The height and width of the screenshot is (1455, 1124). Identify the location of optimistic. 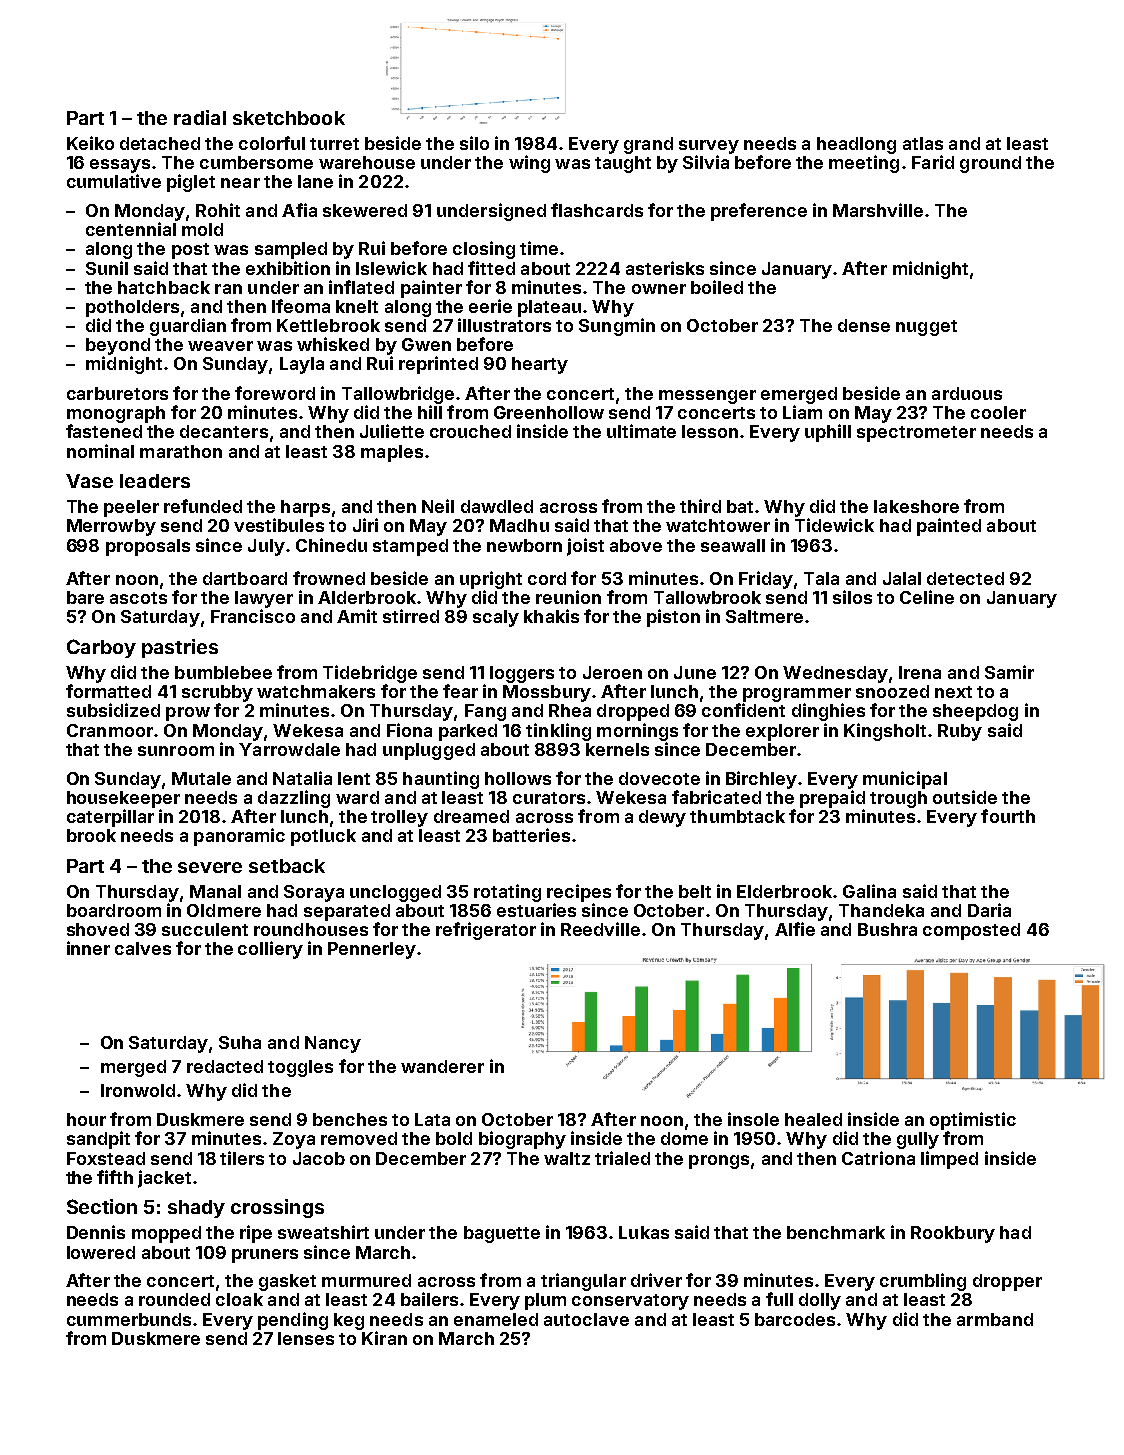
(973, 1121).
